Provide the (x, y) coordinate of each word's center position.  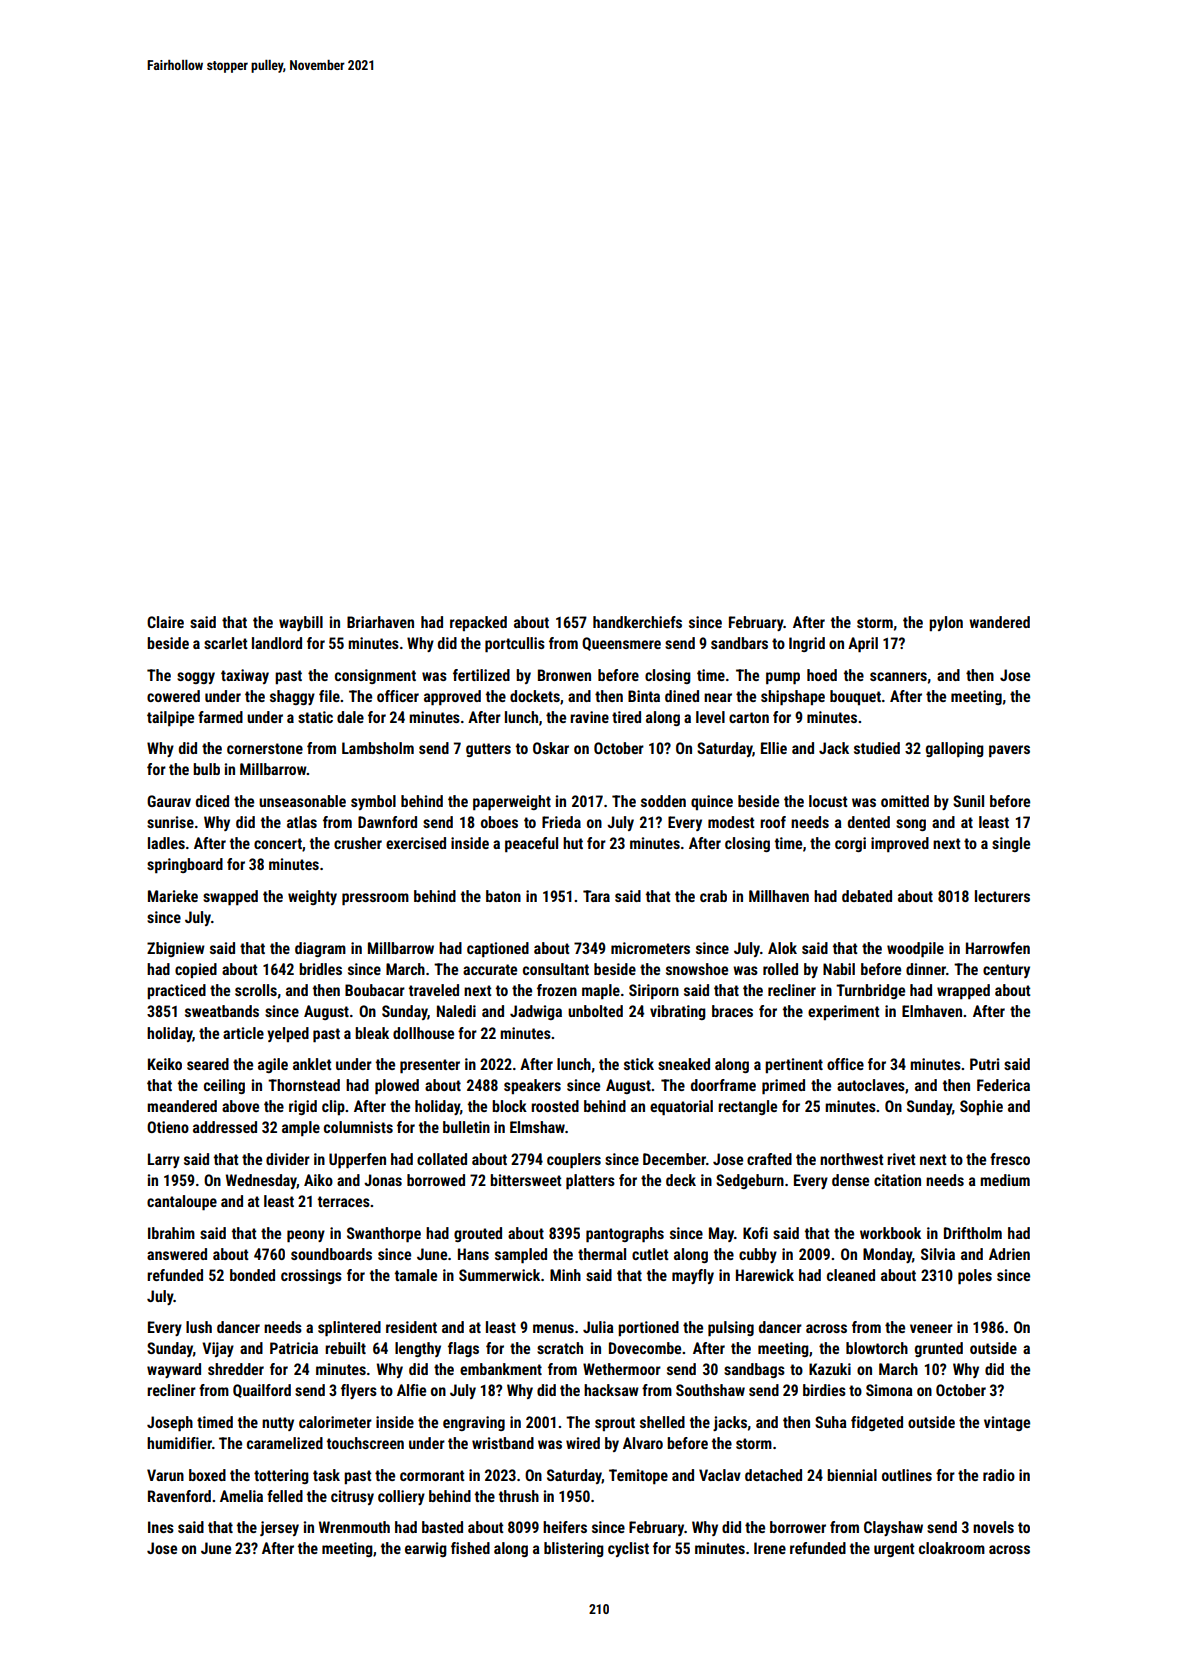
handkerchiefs (637, 622)
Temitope (638, 1476)
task (326, 1475)
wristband (503, 1443)
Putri (984, 1064)
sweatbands (222, 1011)
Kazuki (830, 1369)
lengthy (418, 1349)
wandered (999, 622)
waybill (301, 623)
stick (639, 1064)
